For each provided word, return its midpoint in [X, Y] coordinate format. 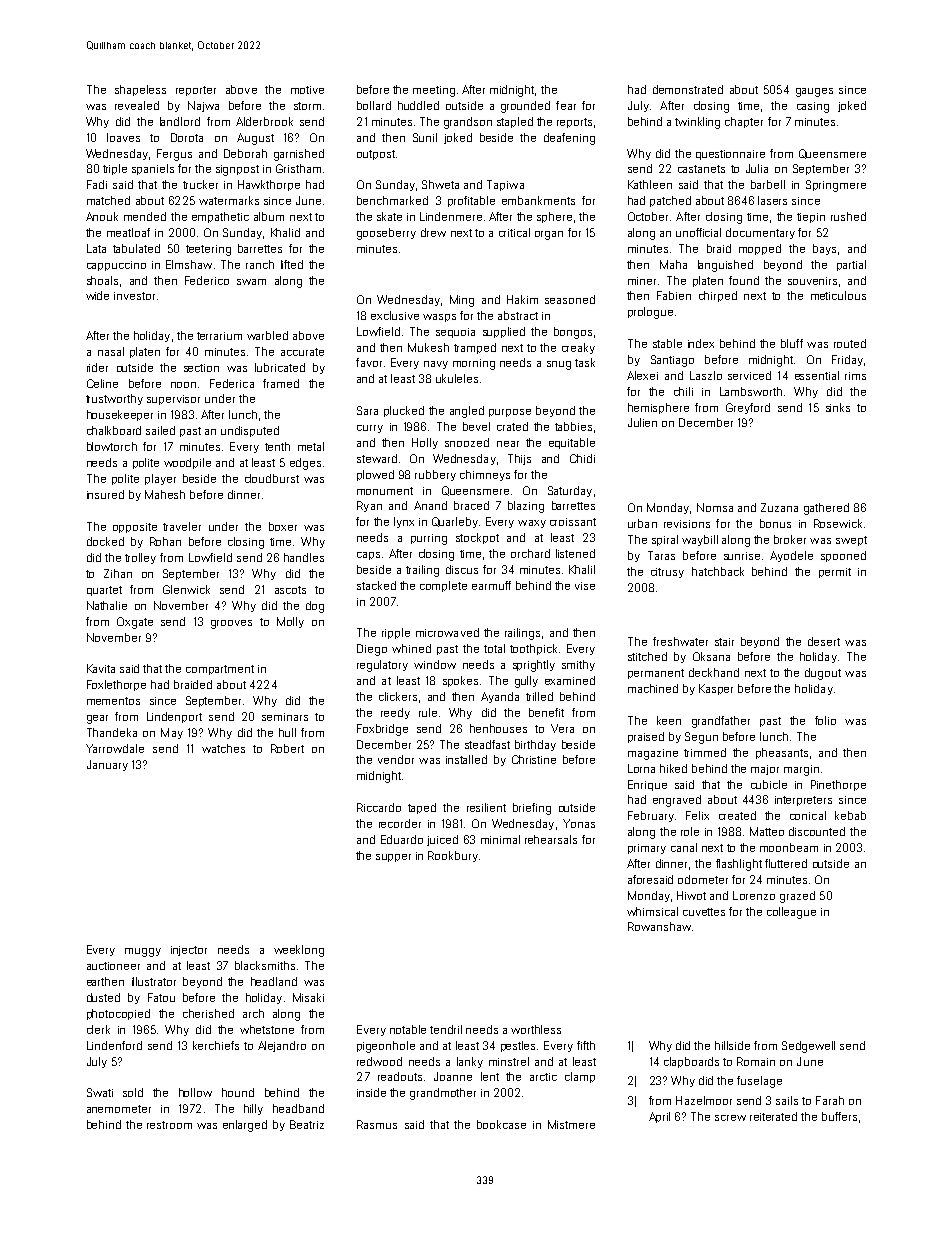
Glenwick [186, 589]
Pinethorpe [838, 785]
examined [570, 680]
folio [825, 720]
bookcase [501, 1124]
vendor [396, 759]
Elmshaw [189, 264]
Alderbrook [264, 121]
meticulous [838, 295]
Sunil [425, 137]
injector [189, 951]
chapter [744, 122]
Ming [462, 301]
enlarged [245, 1126]
